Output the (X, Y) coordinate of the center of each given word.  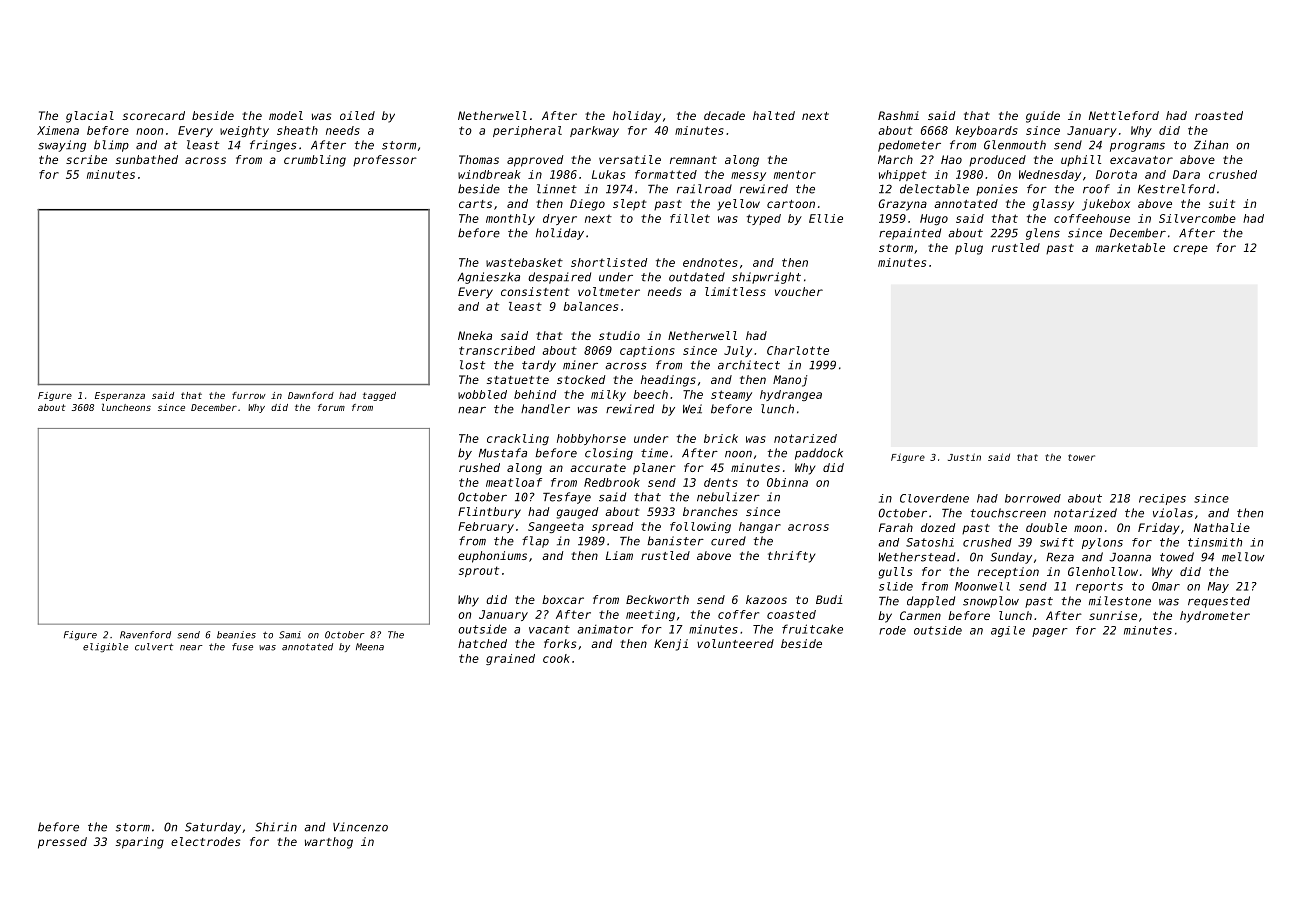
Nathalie (1222, 527)
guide (1043, 117)
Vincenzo (360, 827)
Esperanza (120, 396)
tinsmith (1215, 542)
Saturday (213, 828)
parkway (594, 131)
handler (545, 409)
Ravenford (145, 635)
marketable (1130, 247)
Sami (290, 635)
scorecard (154, 115)
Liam (619, 555)
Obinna (787, 482)
